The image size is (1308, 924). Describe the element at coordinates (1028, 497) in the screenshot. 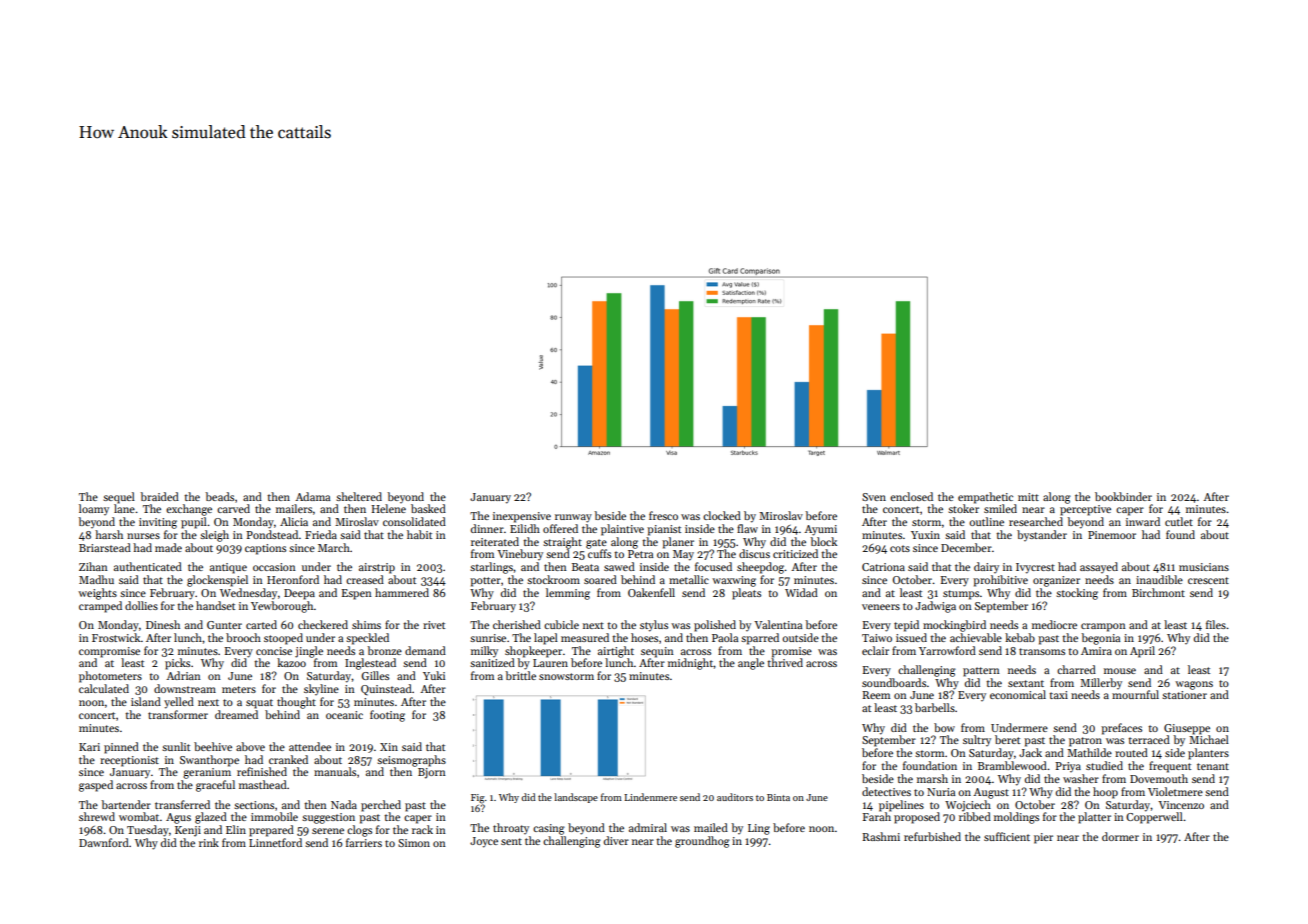

I see `mitt` at that location.
